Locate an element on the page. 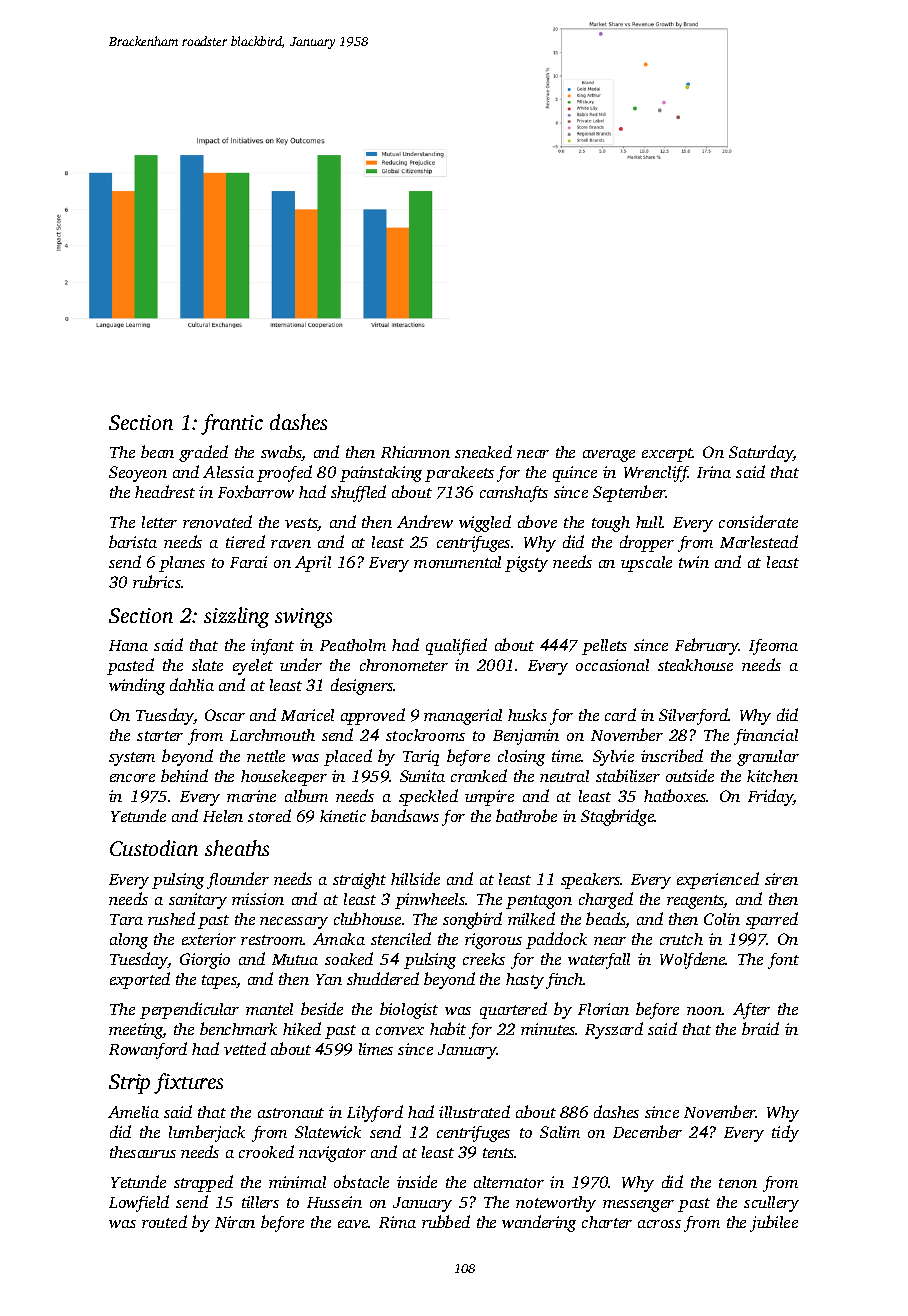 This page has height=1316, width=908. twin is located at coordinates (694, 562).
